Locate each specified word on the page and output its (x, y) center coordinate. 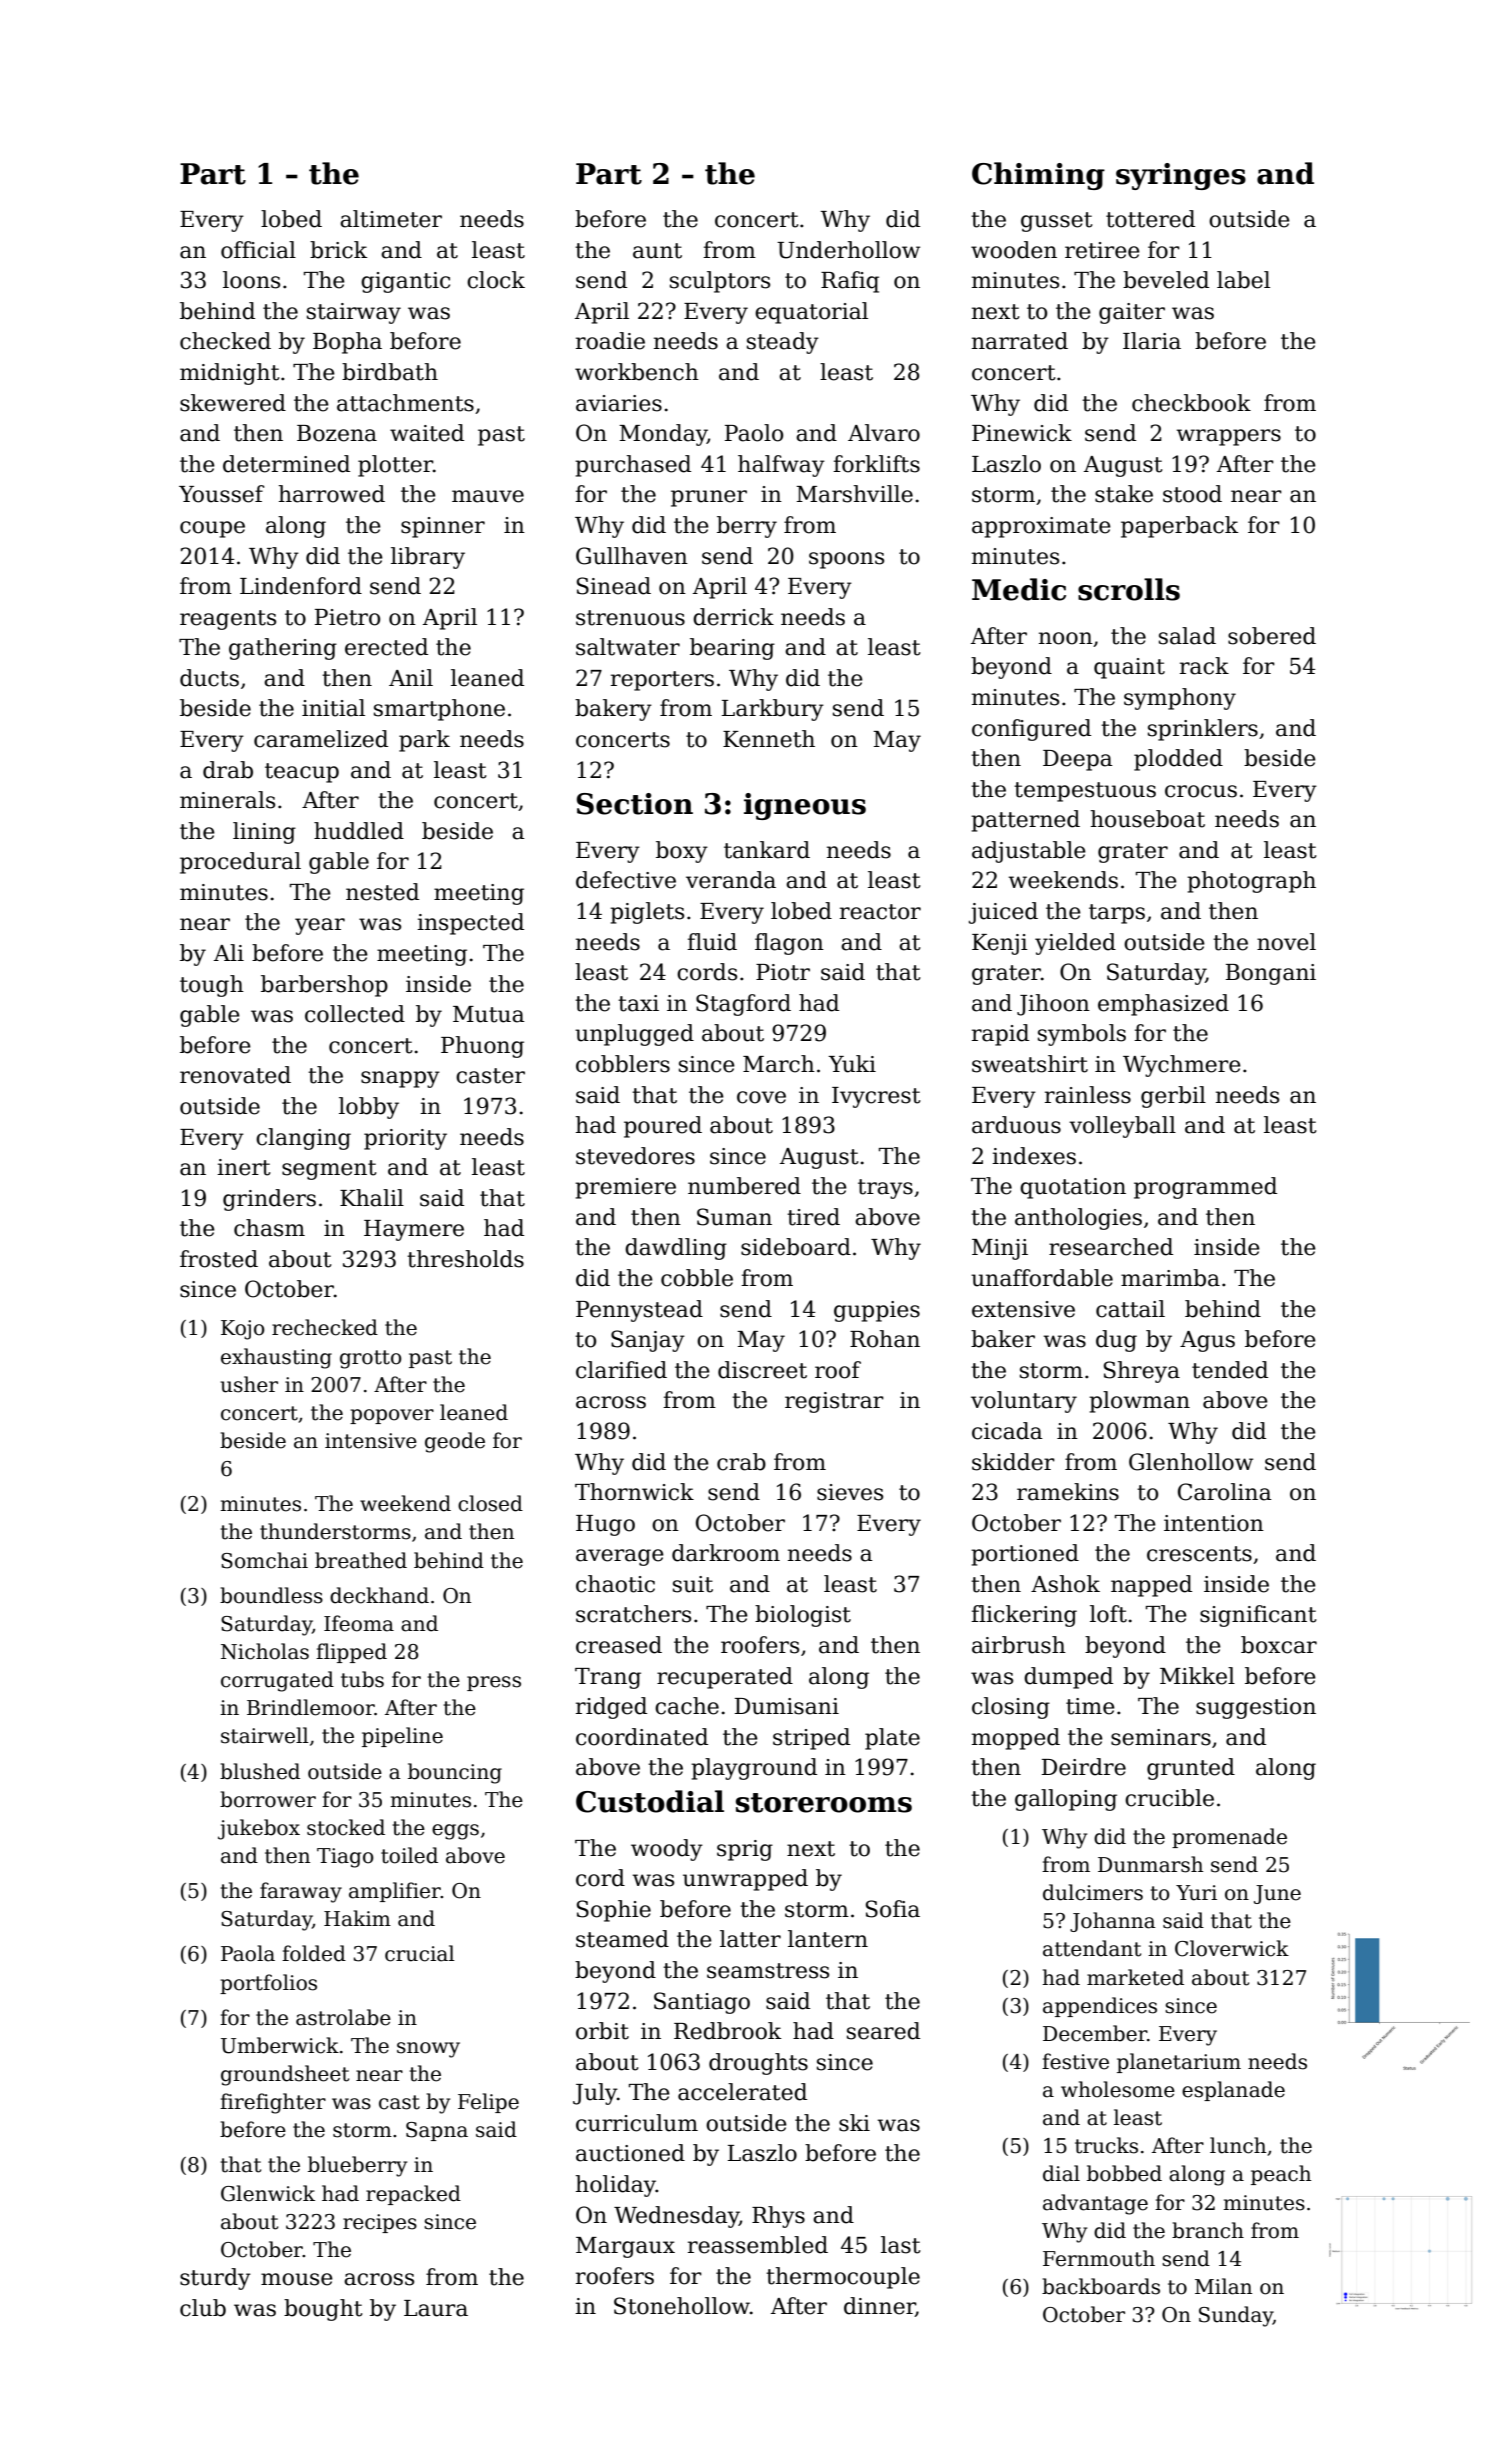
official (258, 250)
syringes (1181, 176)
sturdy (215, 2279)
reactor (880, 912)
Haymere (414, 1230)
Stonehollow (682, 2306)
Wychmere (1182, 1066)
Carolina (1225, 1492)
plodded (1178, 760)
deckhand (379, 1595)
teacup (302, 773)
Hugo (605, 1525)
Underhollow (848, 250)
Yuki (852, 1064)
